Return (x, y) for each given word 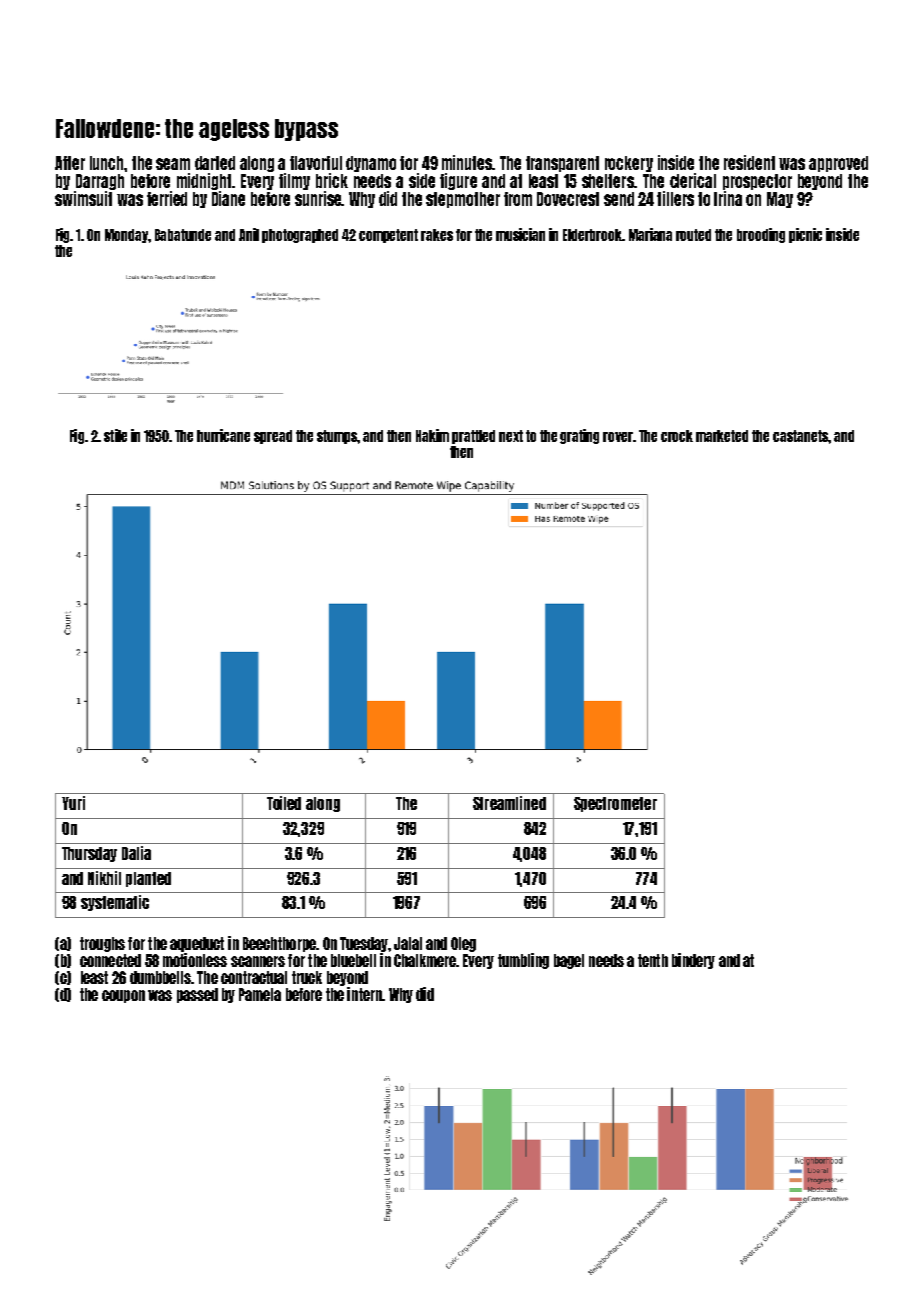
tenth (653, 960)
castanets (801, 436)
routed (693, 235)
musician (520, 234)
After (70, 163)
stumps (337, 437)
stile (115, 435)
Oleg (463, 944)
